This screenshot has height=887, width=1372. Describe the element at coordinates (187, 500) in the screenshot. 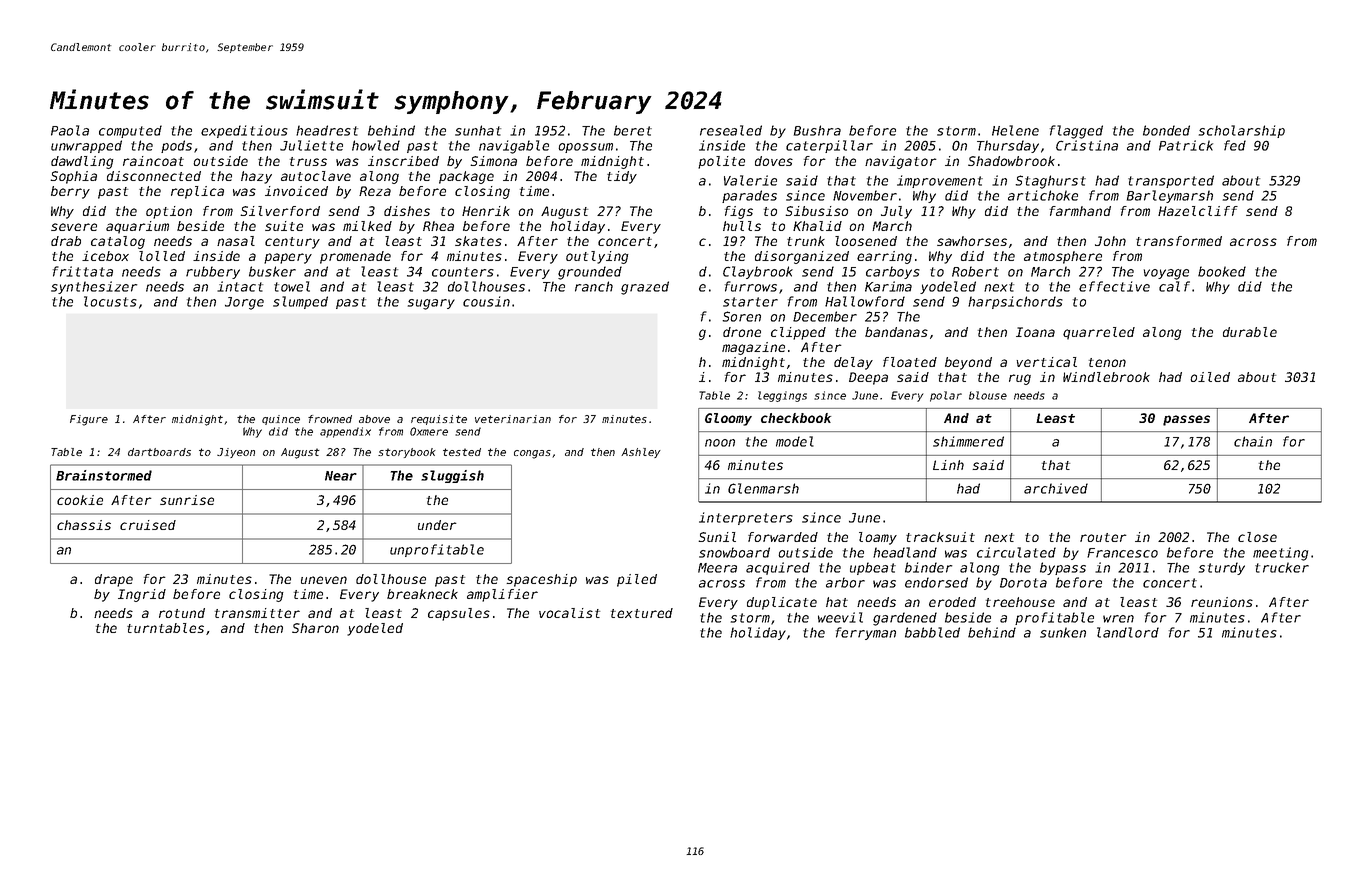

I see `sunrise` at that location.
